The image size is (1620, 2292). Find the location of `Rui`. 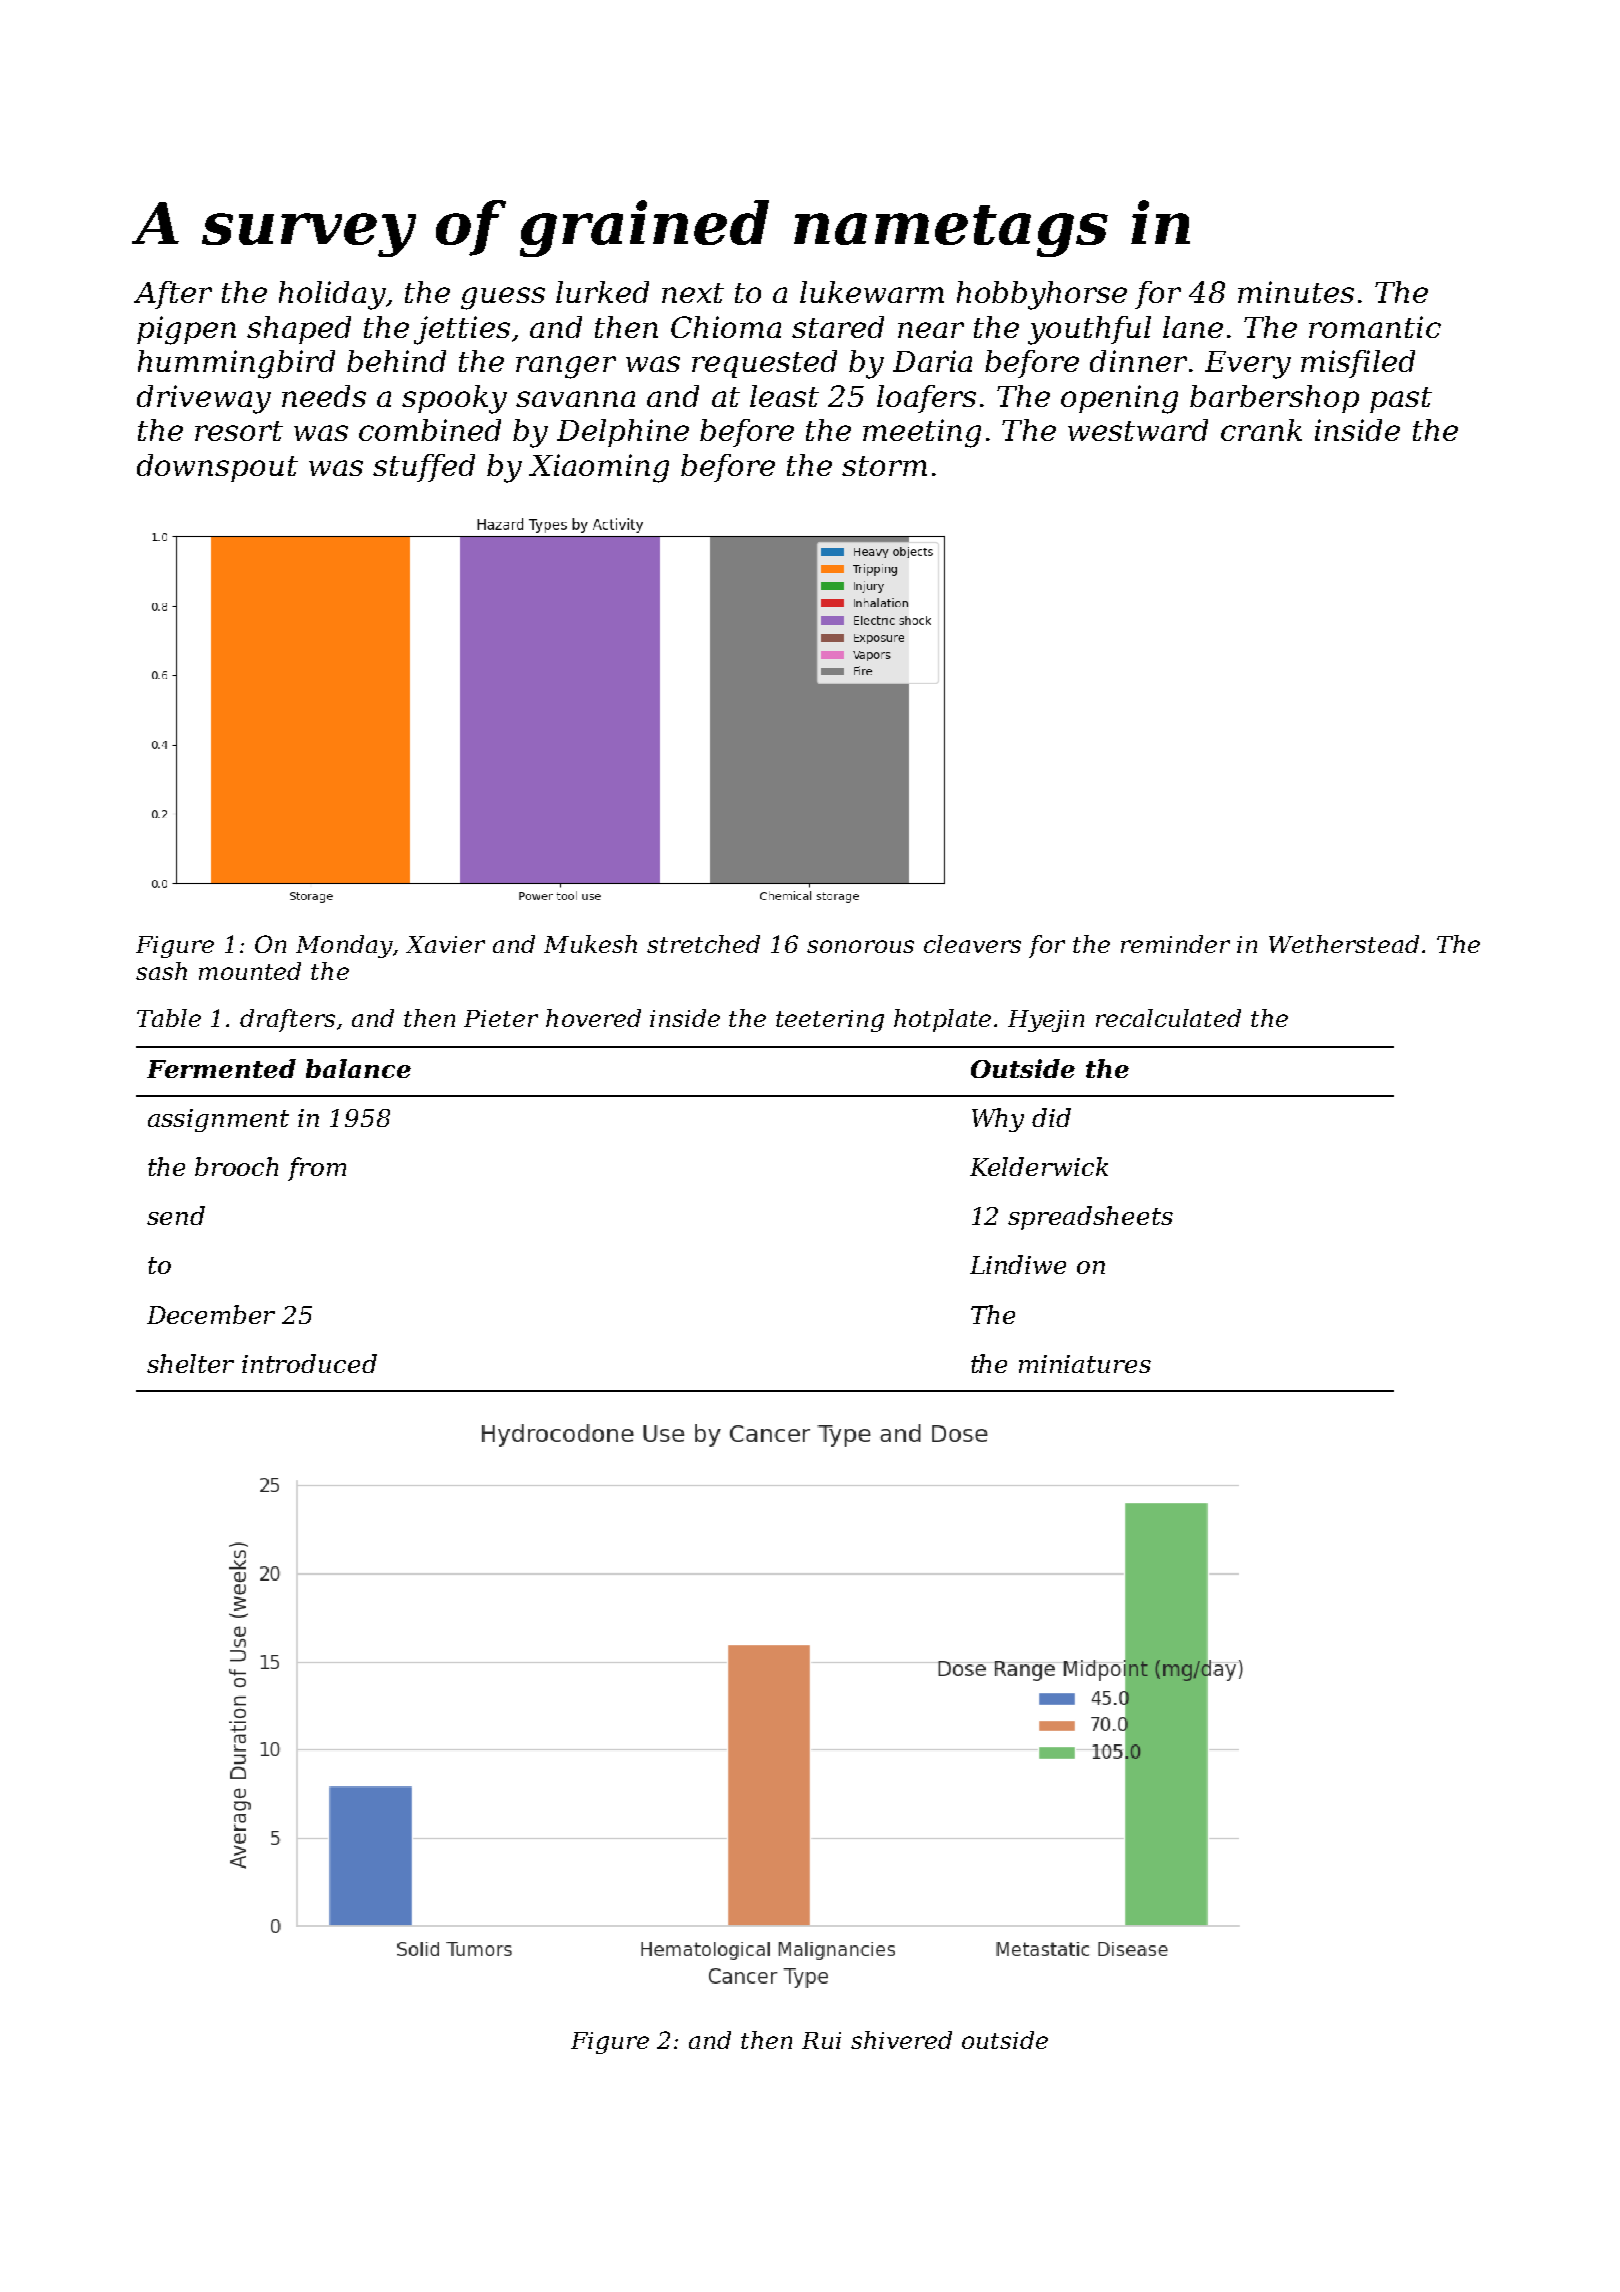

Rui is located at coordinates (821, 2040).
